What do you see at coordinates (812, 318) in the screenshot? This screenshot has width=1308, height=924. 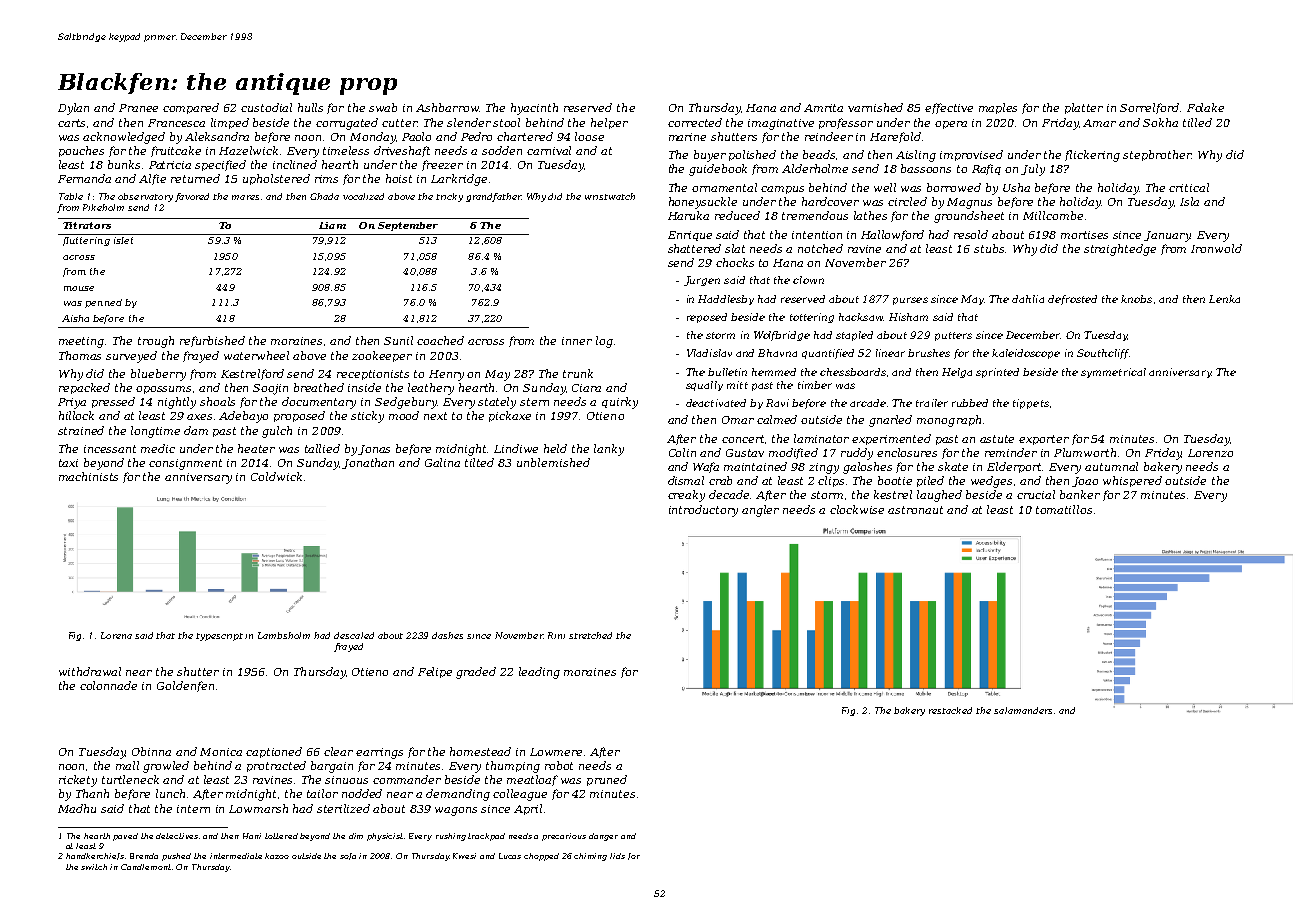 I see `tottering` at bounding box center [812, 318].
